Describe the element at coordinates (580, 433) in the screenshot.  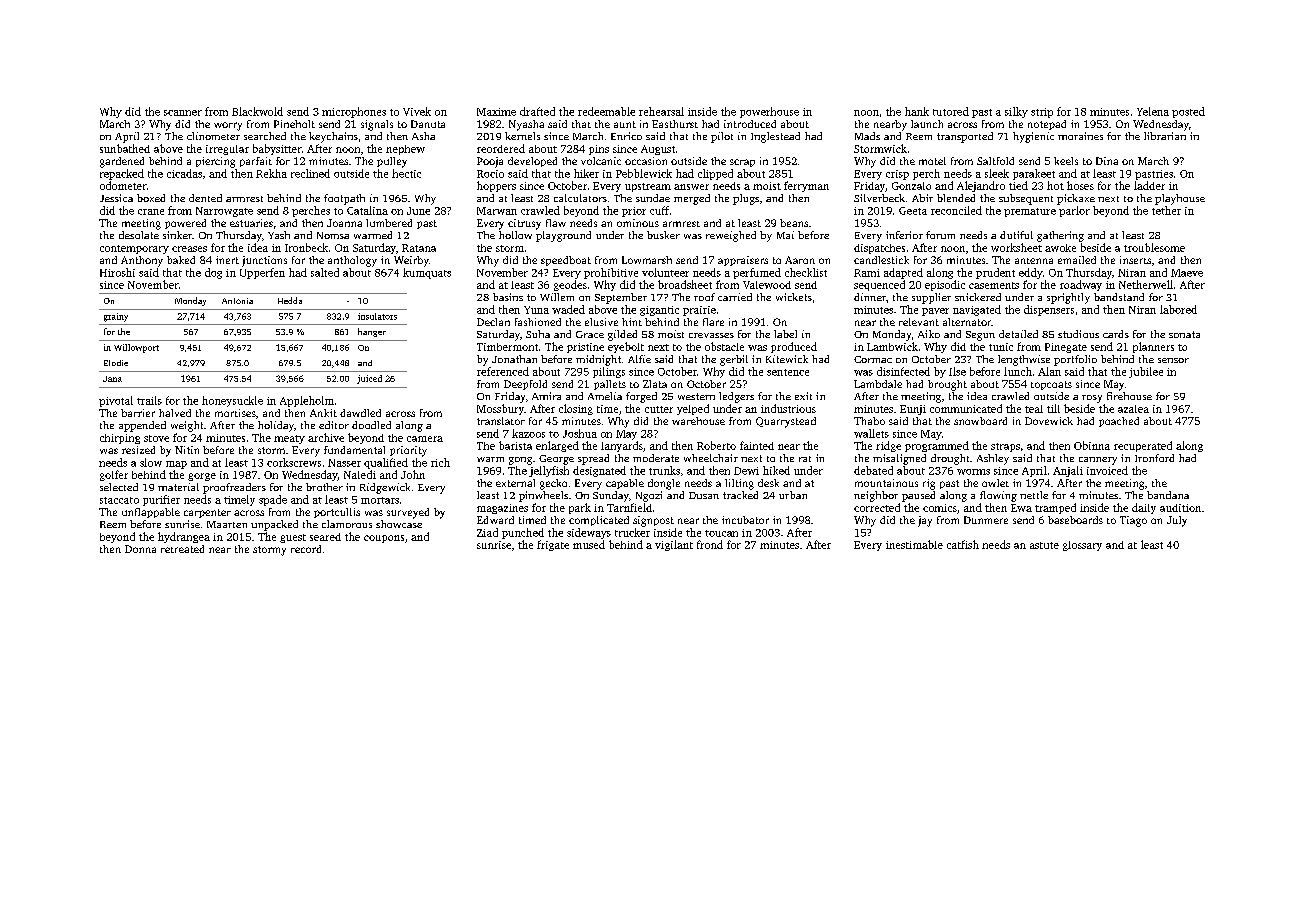
I see `Joshua` at that location.
